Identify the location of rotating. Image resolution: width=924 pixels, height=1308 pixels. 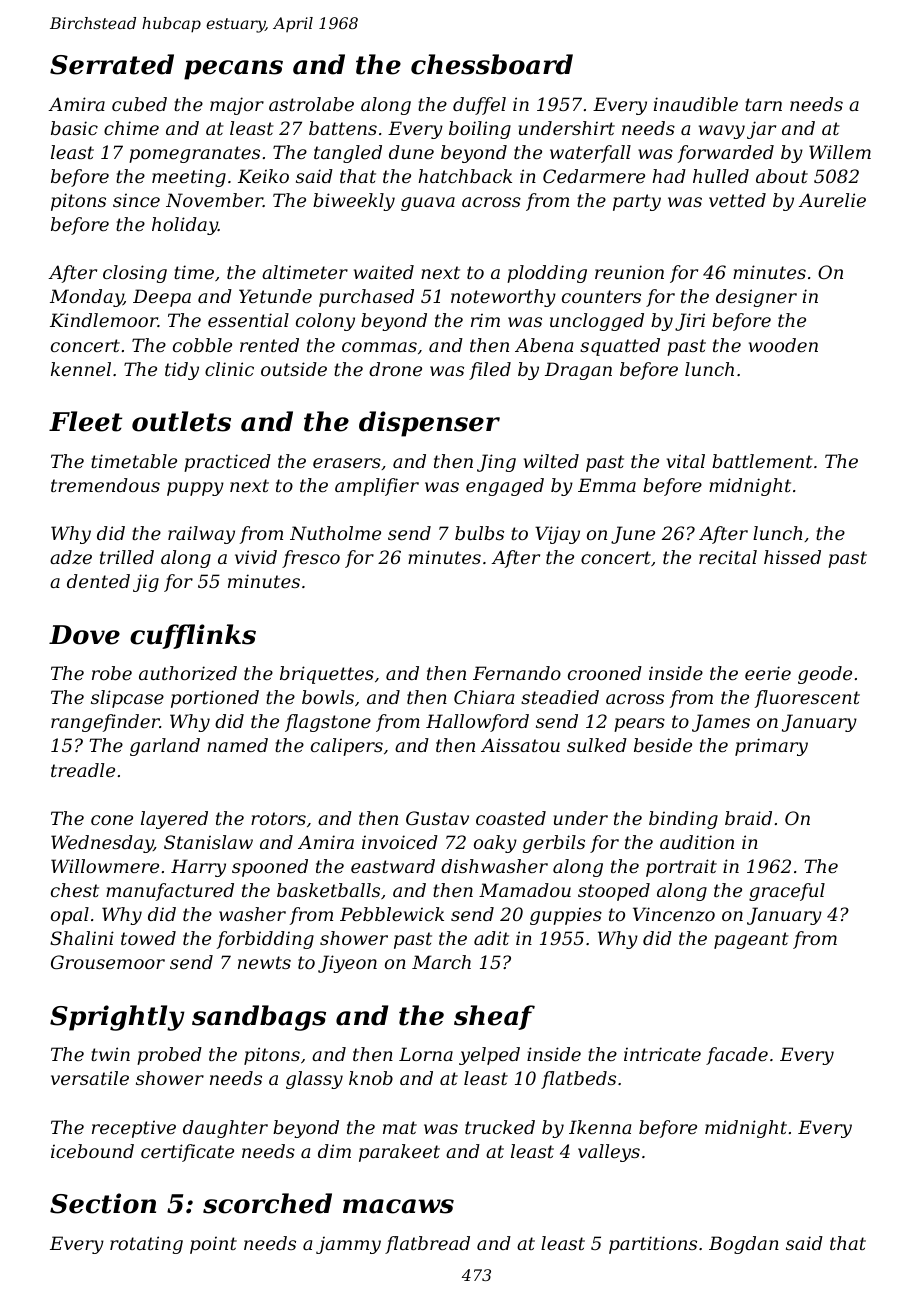
(146, 1245).
